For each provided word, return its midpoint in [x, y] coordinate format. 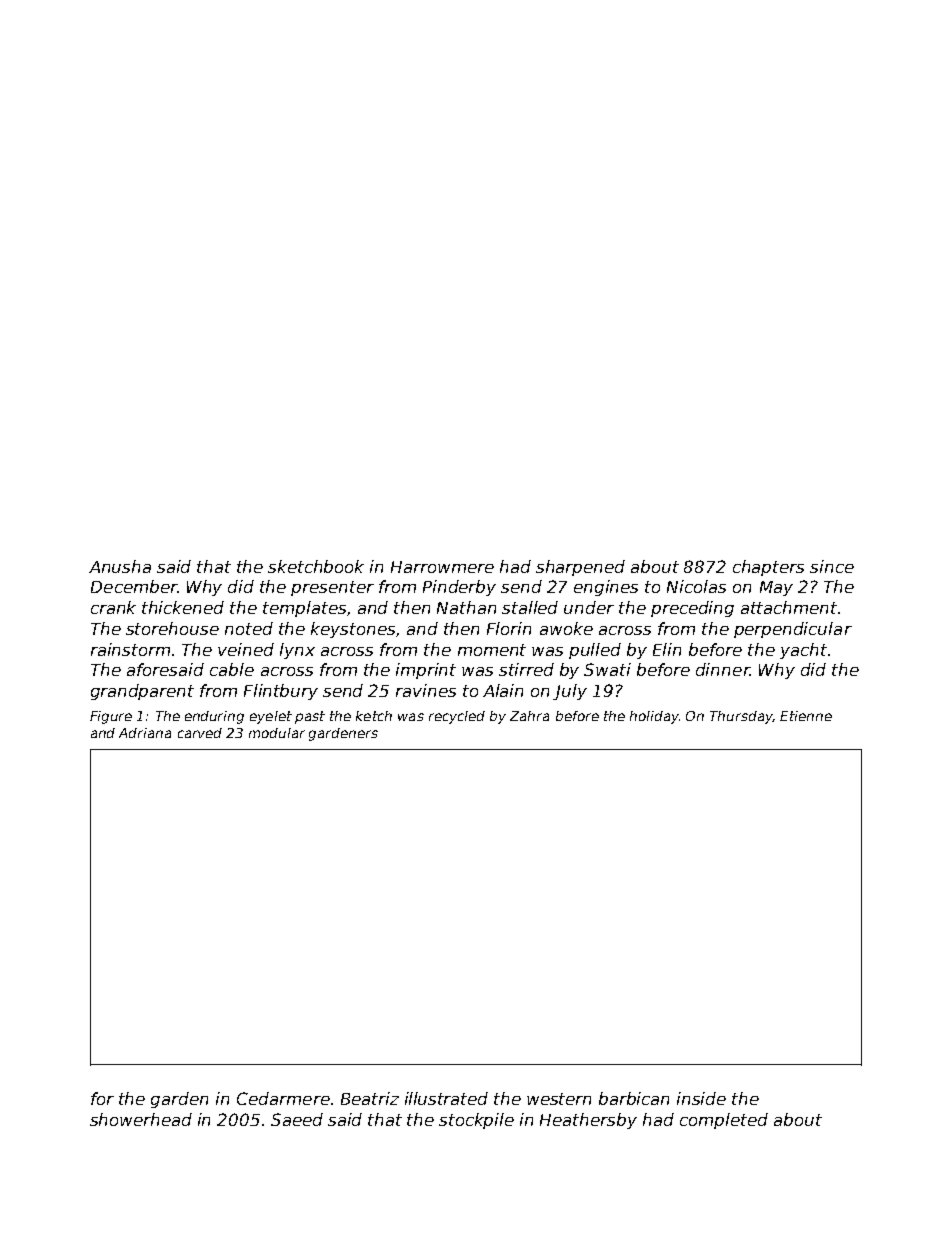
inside [701, 1098]
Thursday [741, 717]
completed [724, 1121]
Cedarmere [283, 1098]
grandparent [142, 692]
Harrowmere [442, 567]
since [832, 566]
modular [277, 733]
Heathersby [588, 1121]
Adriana [145, 733]
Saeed [297, 1119]
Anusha [120, 566]
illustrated [446, 1098]
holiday [654, 717]
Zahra [529, 716]
